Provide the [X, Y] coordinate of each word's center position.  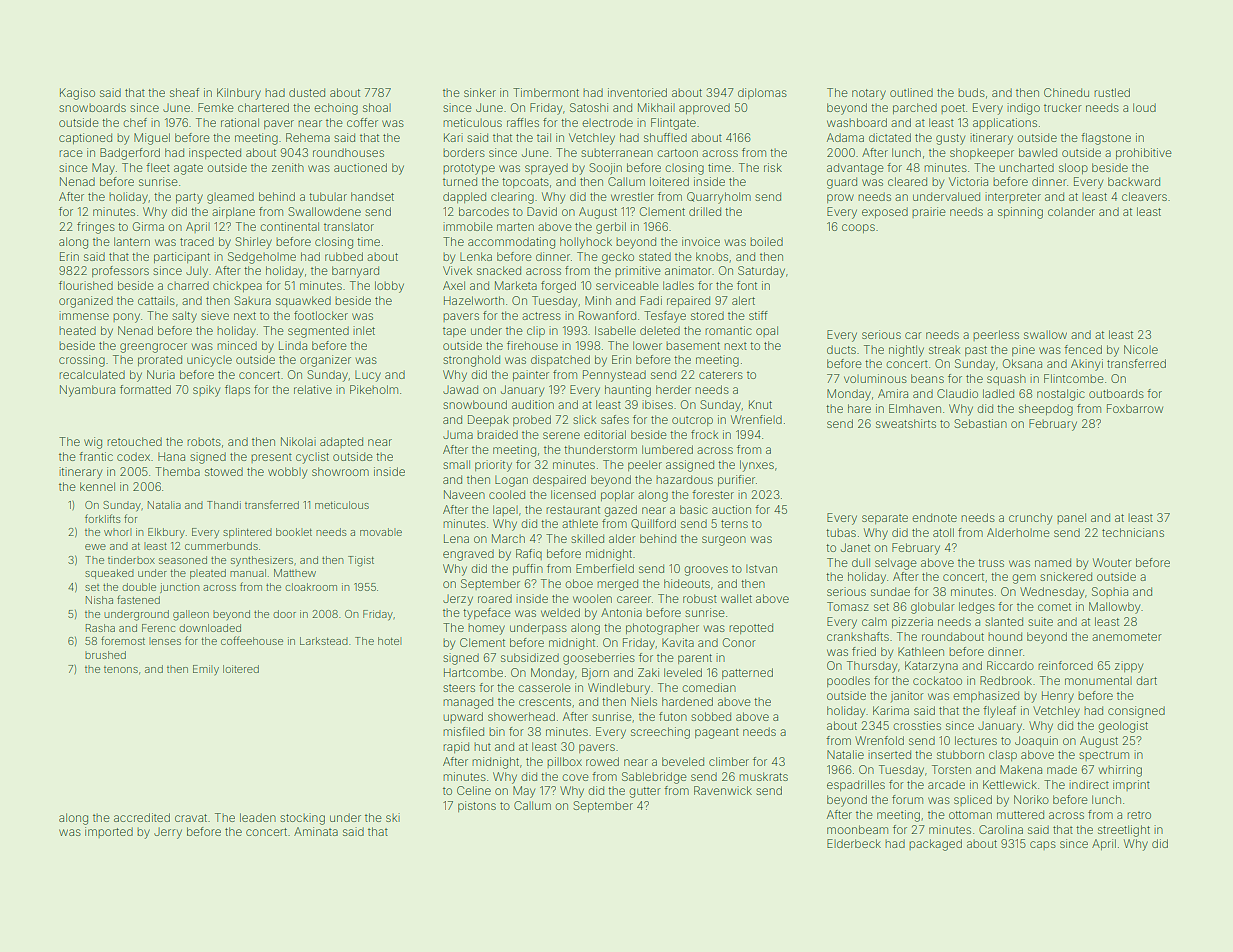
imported [109, 832]
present [271, 458]
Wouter [1112, 562]
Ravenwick [723, 790]
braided [497, 434]
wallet [736, 598]
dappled [464, 197]
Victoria [968, 181]
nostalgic [1061, 395]
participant [182, 257]
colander [1071, 211]
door [284, 614]
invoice [701, 241]
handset [372, 196]
